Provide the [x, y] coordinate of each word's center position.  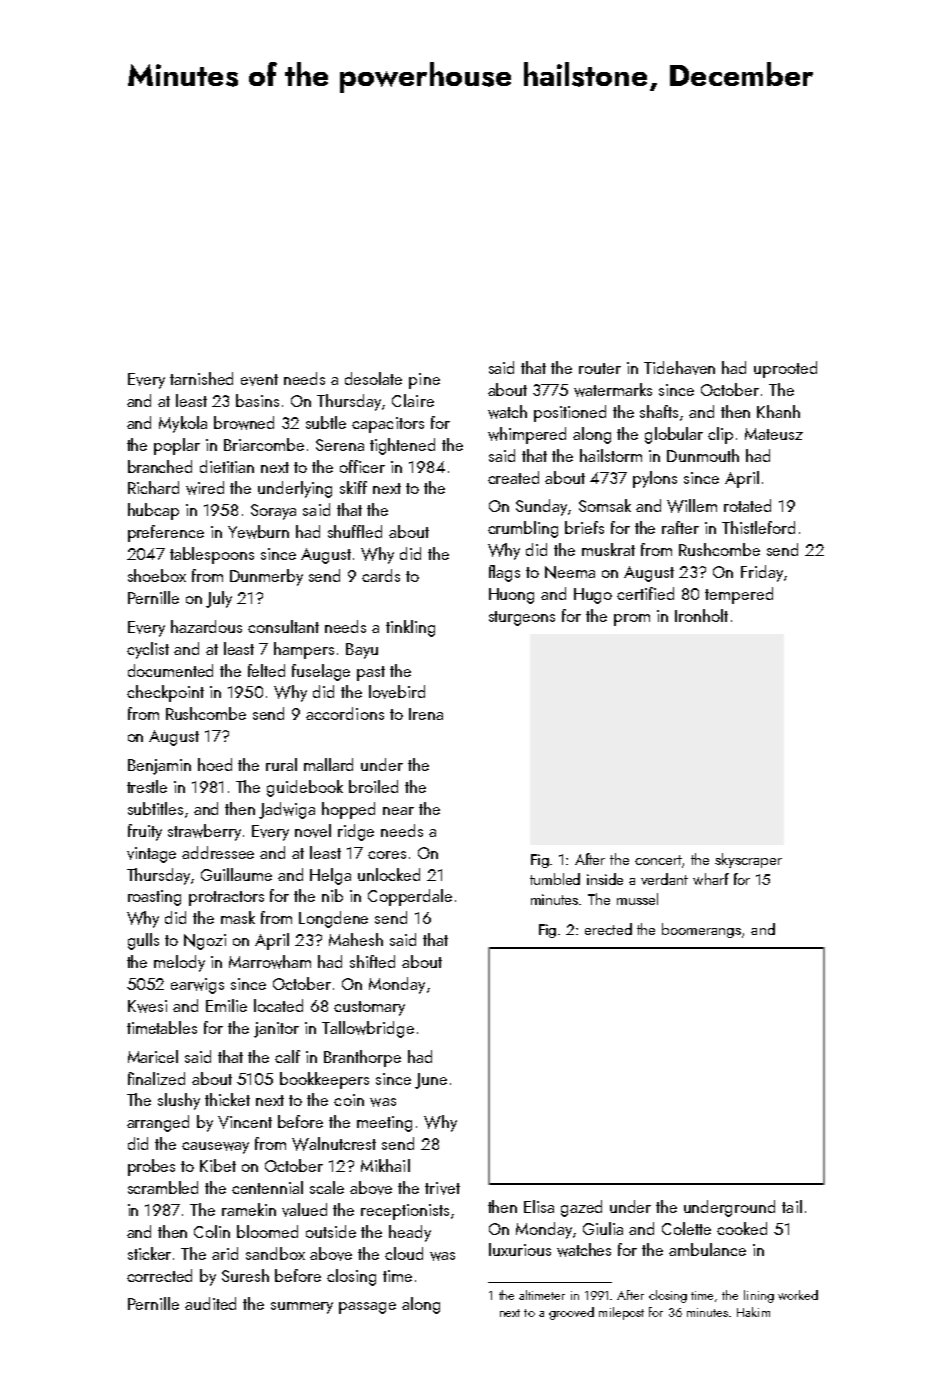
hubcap [153, 511]
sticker [149, 1253]
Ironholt [701, 615]
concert [659, 861]
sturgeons [522, 618]
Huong [511, 596]
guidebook [305, 788]
